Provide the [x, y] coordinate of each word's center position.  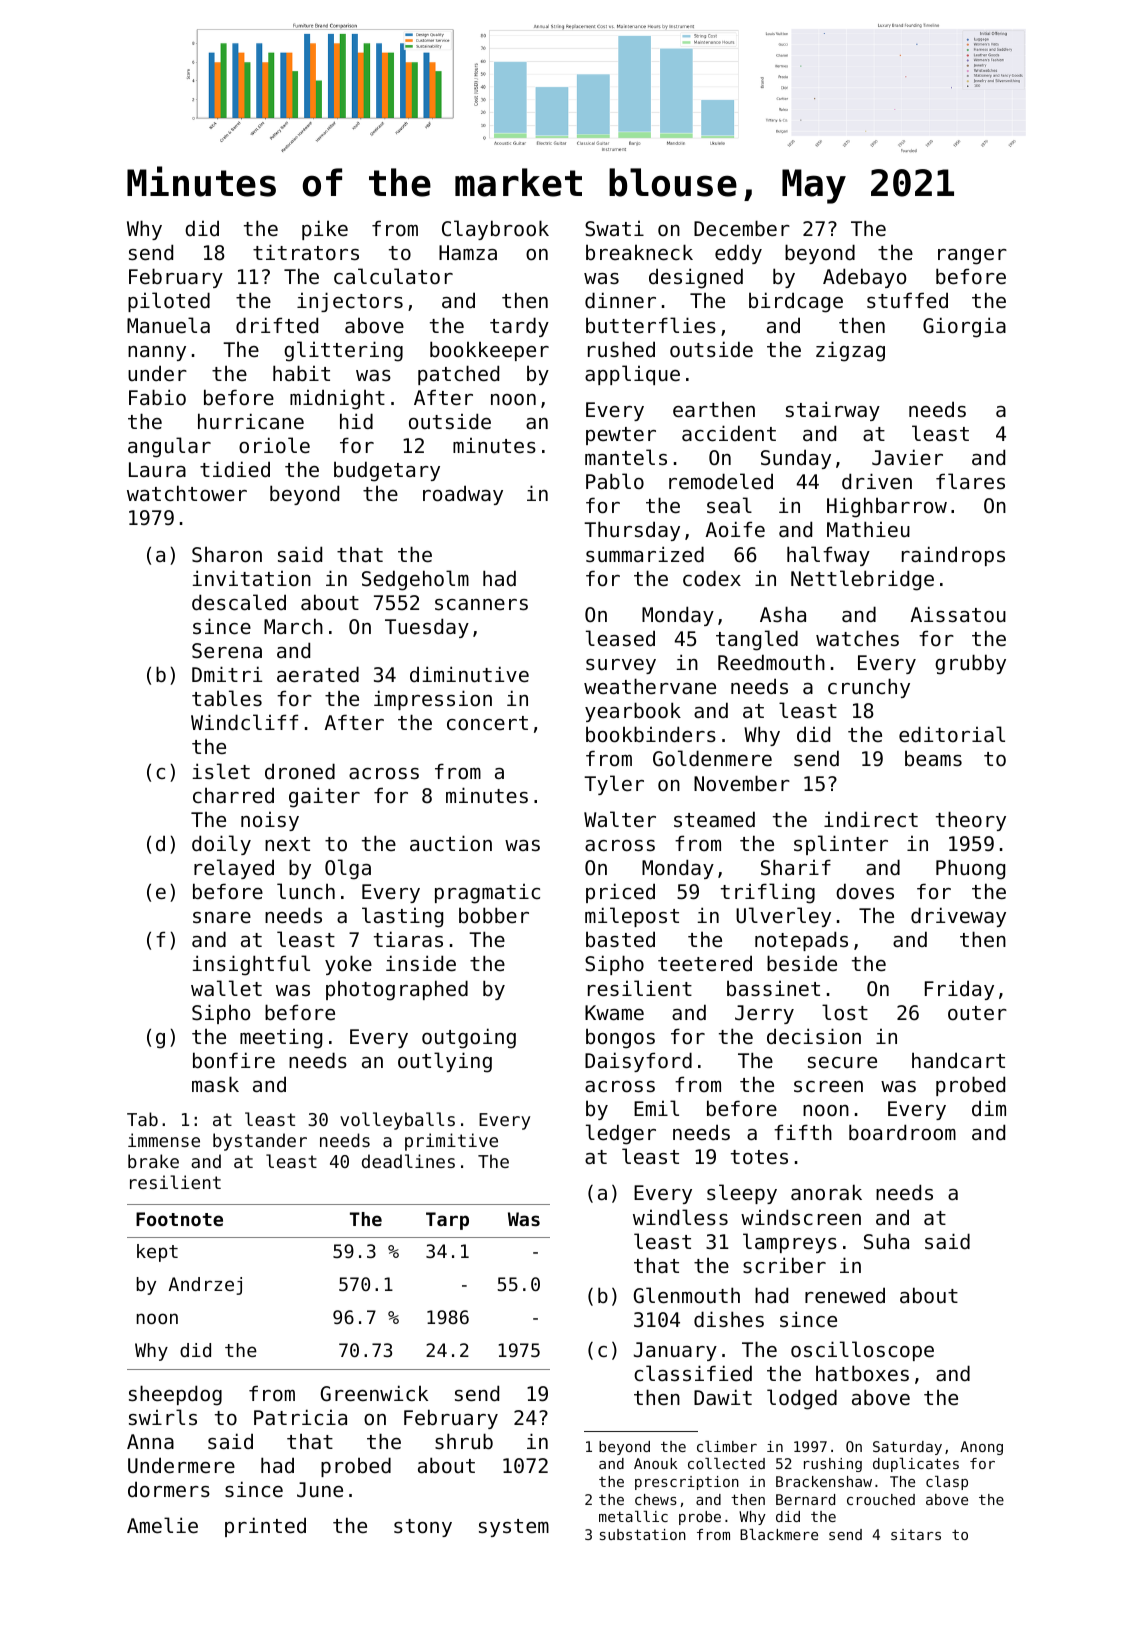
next [287, 844]
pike [325, 230]
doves [865, 891]
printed [265, 1527]
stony [423, 1528]
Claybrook [495, 230]
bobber [494, 915]
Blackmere [779, 1534]
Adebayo [864, 278]
